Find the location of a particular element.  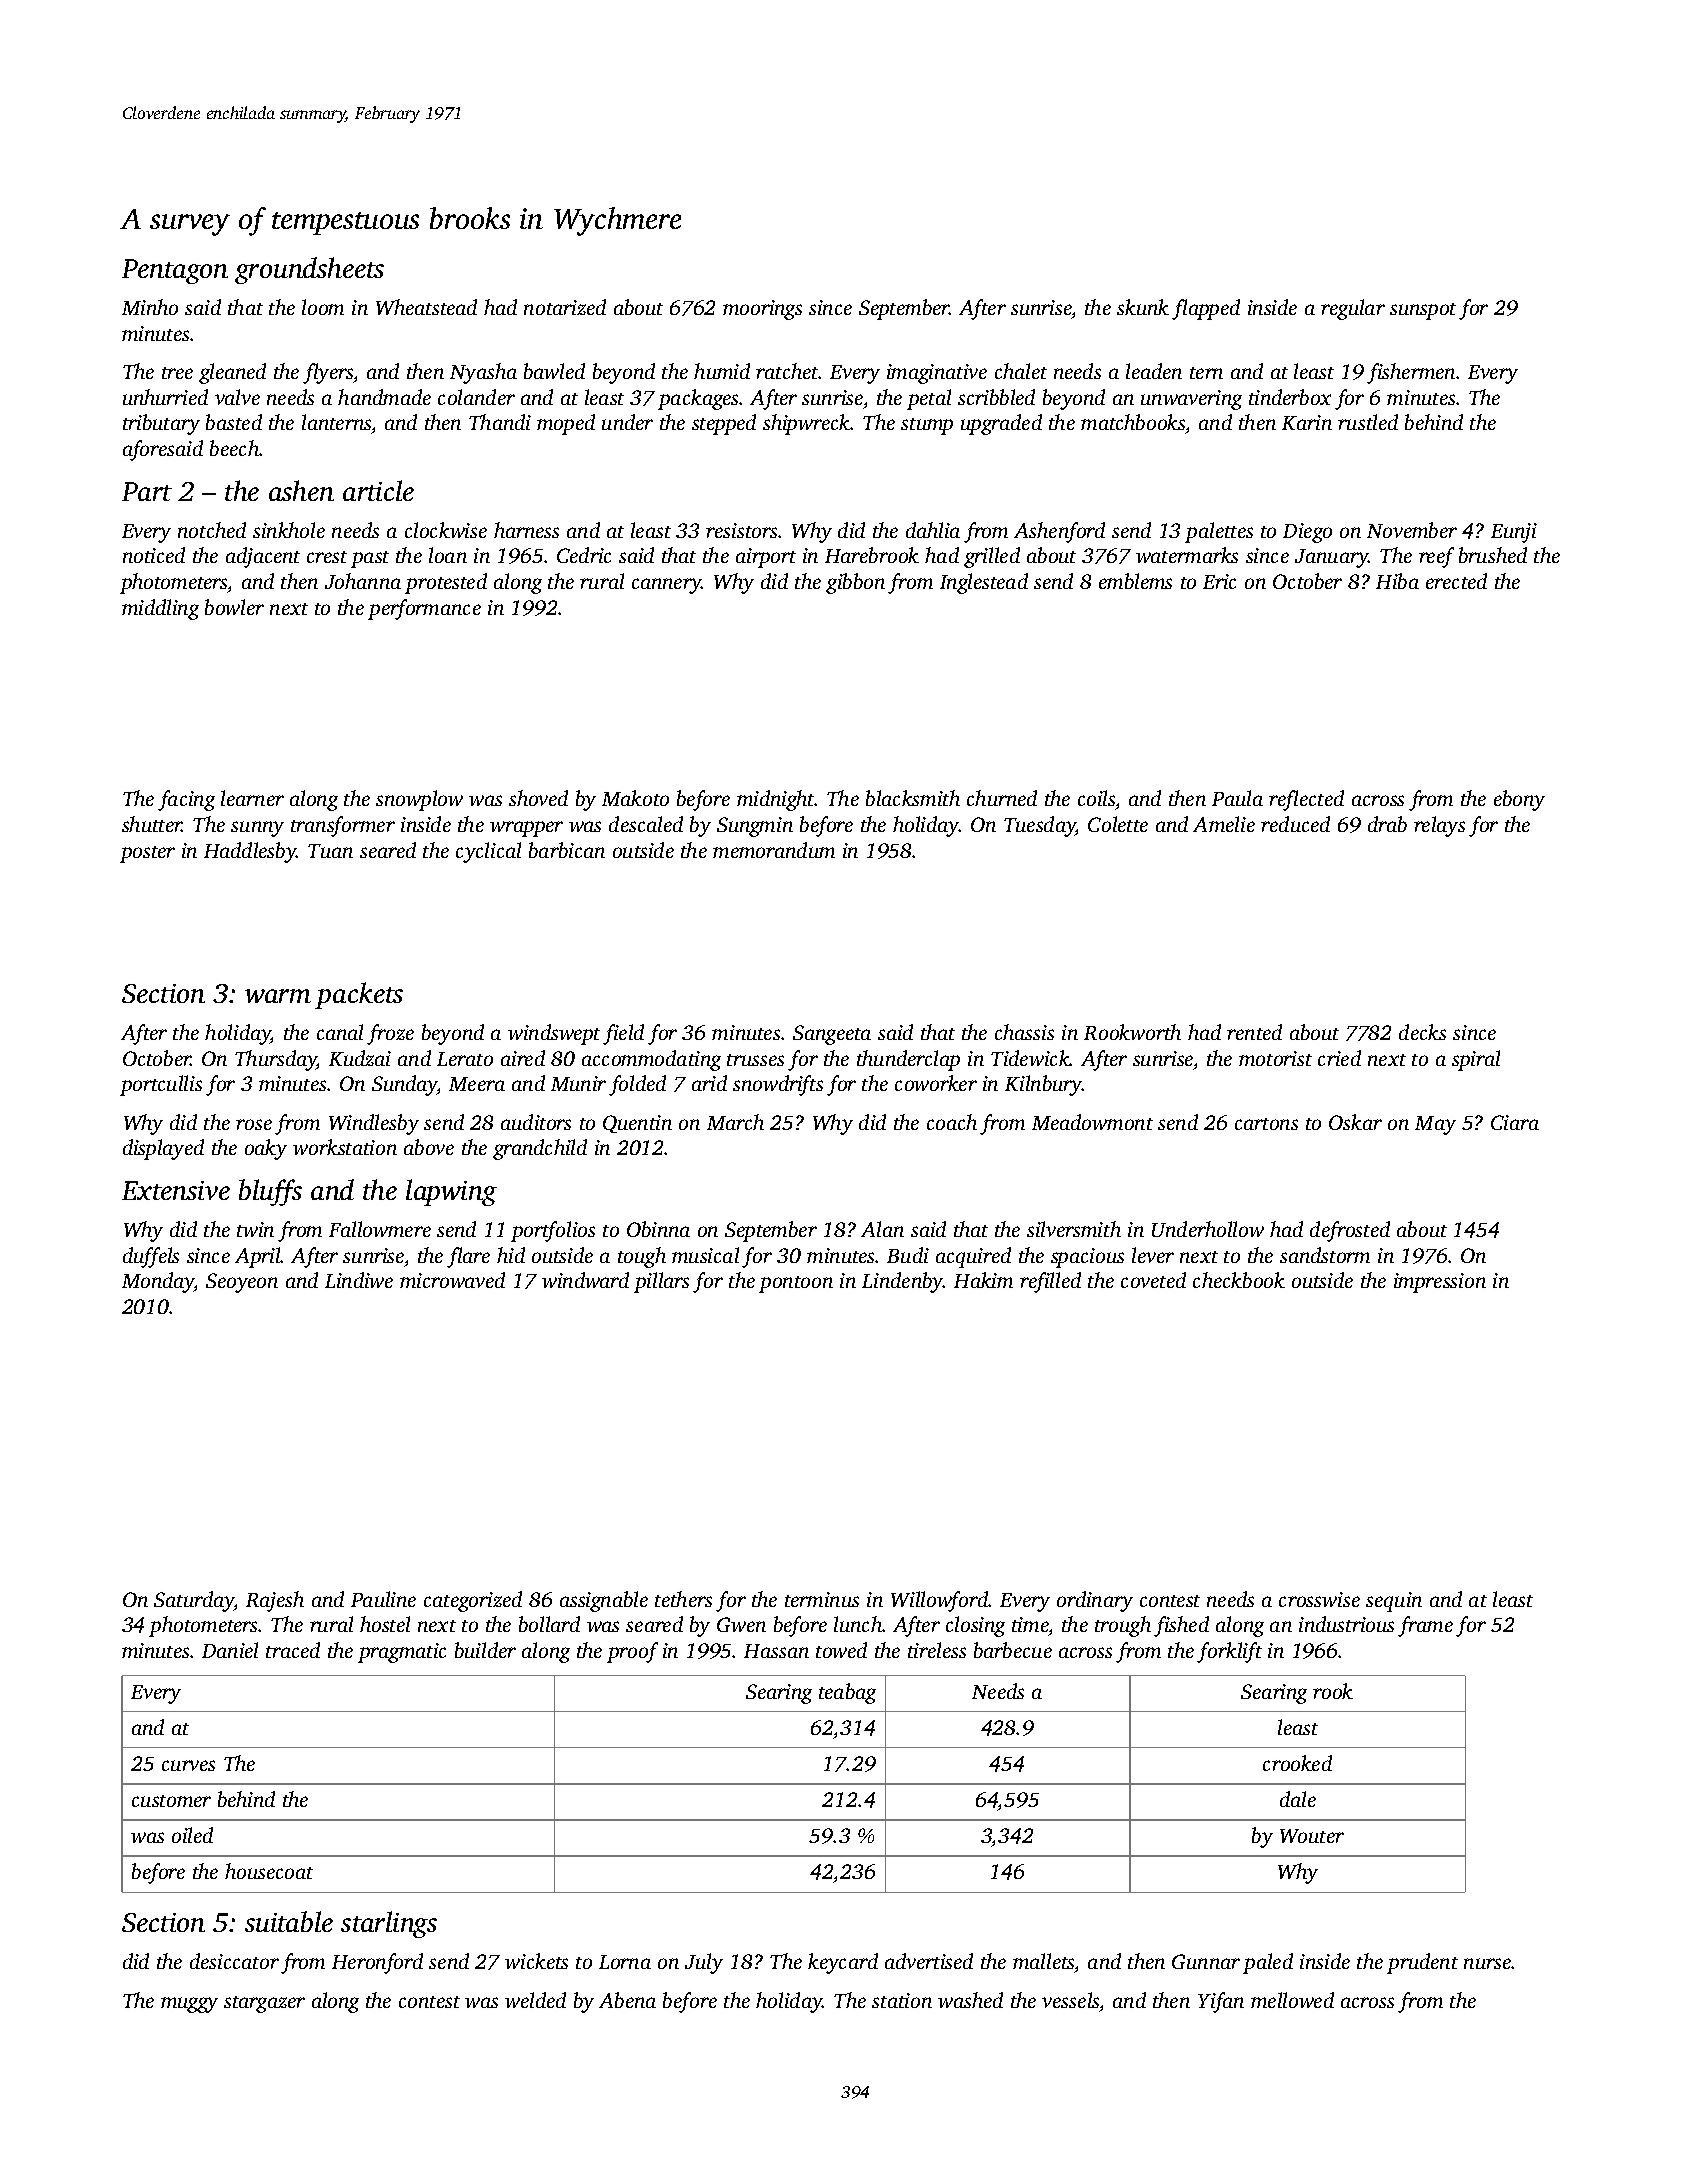

unwavering is located at coordinates (1191, 400).
